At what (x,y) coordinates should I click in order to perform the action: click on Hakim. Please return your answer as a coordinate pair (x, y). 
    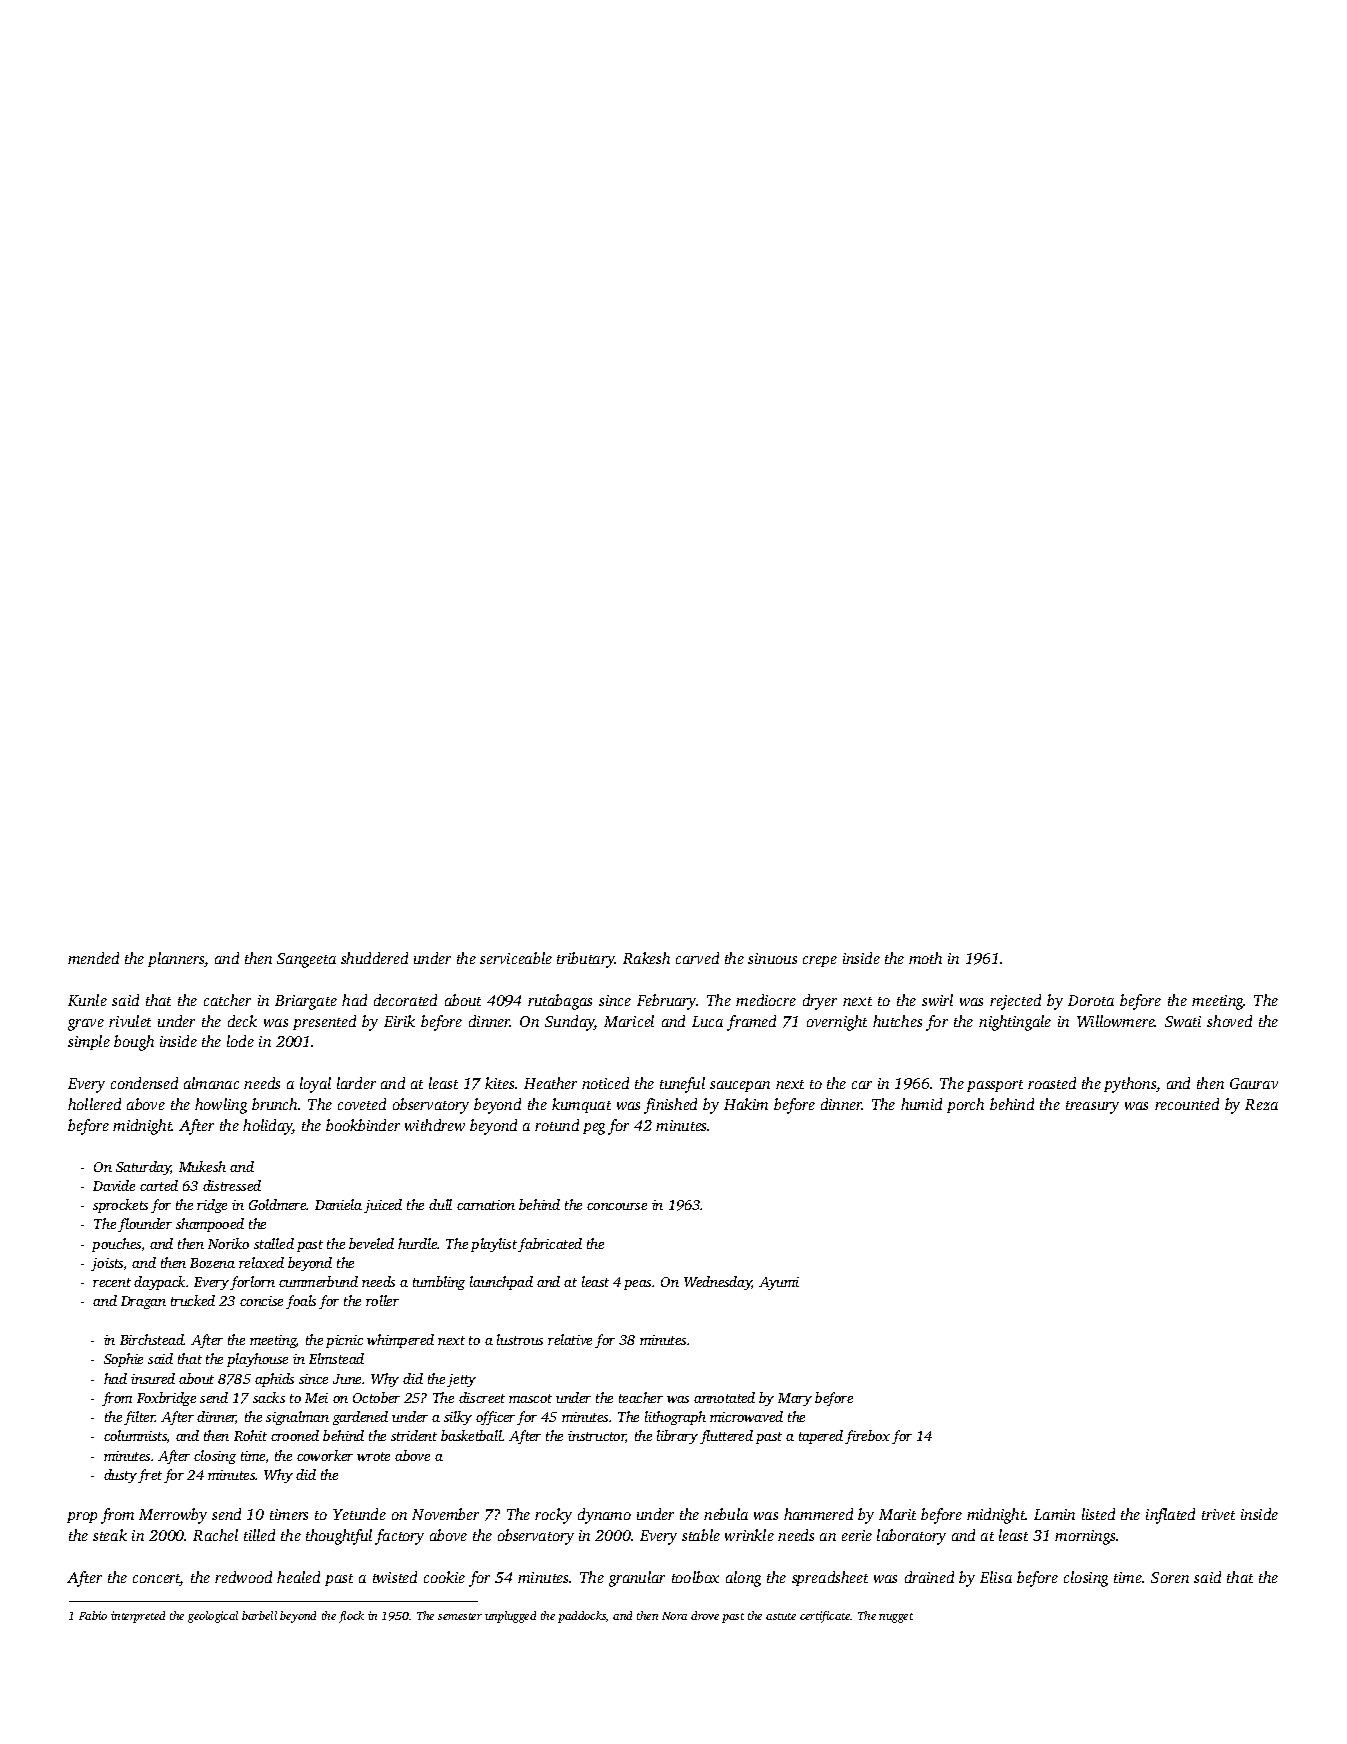
    Looking at the image, I should click on (746, 1104).
